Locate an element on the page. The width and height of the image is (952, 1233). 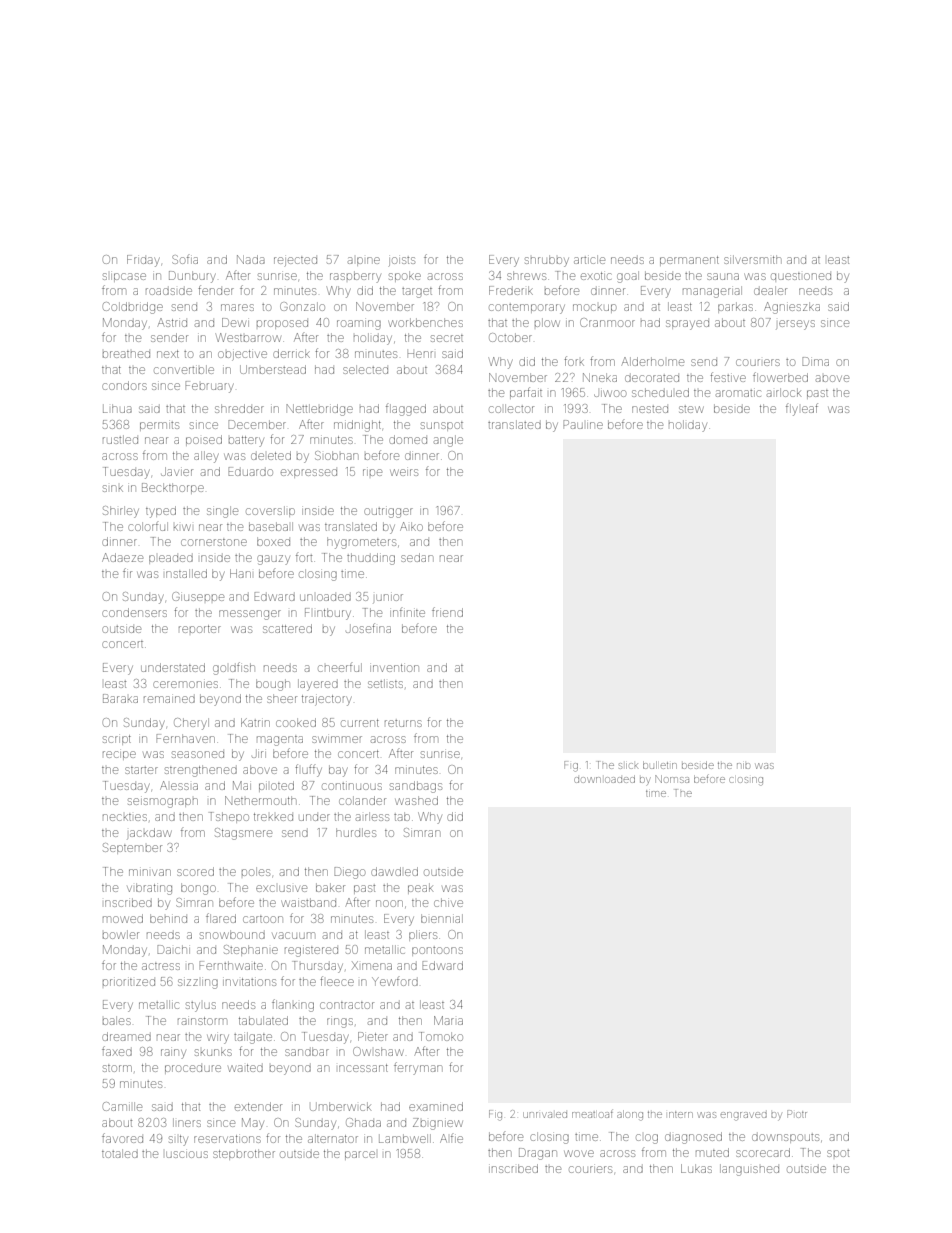
reporter is located at coordinates (200, 629).
